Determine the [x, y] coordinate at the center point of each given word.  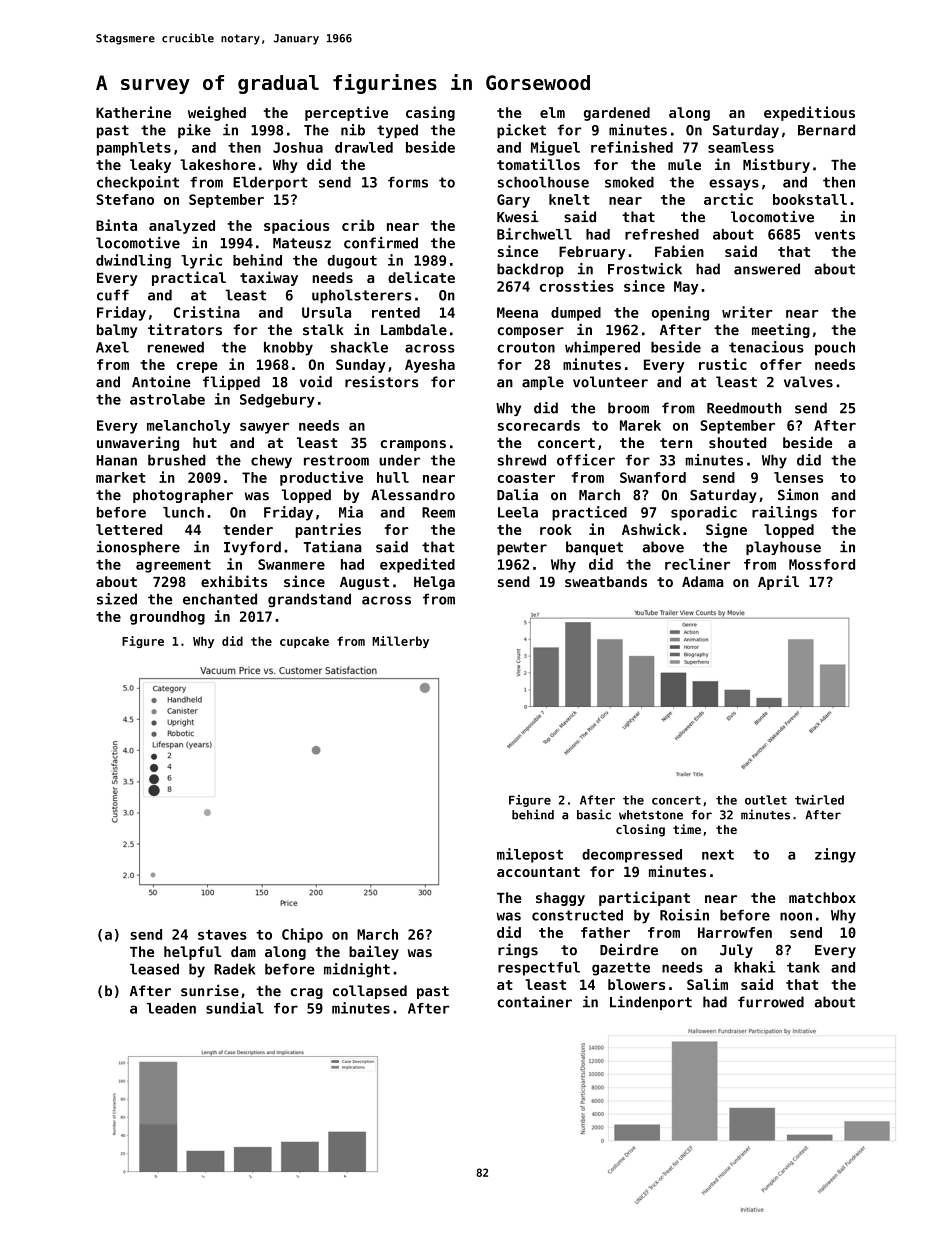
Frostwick [645, 269]
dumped [576, 314]
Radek [234, 969]
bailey [374, 952]
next [718, 854]
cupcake [304, 642]
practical [189, 278]
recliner [697, 564]
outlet [766, 800]
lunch [183, 512]
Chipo [302, 935]
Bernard [826, 130]
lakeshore [218, 164]
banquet [594, 548]
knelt [569, 199]
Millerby [400, 642]
